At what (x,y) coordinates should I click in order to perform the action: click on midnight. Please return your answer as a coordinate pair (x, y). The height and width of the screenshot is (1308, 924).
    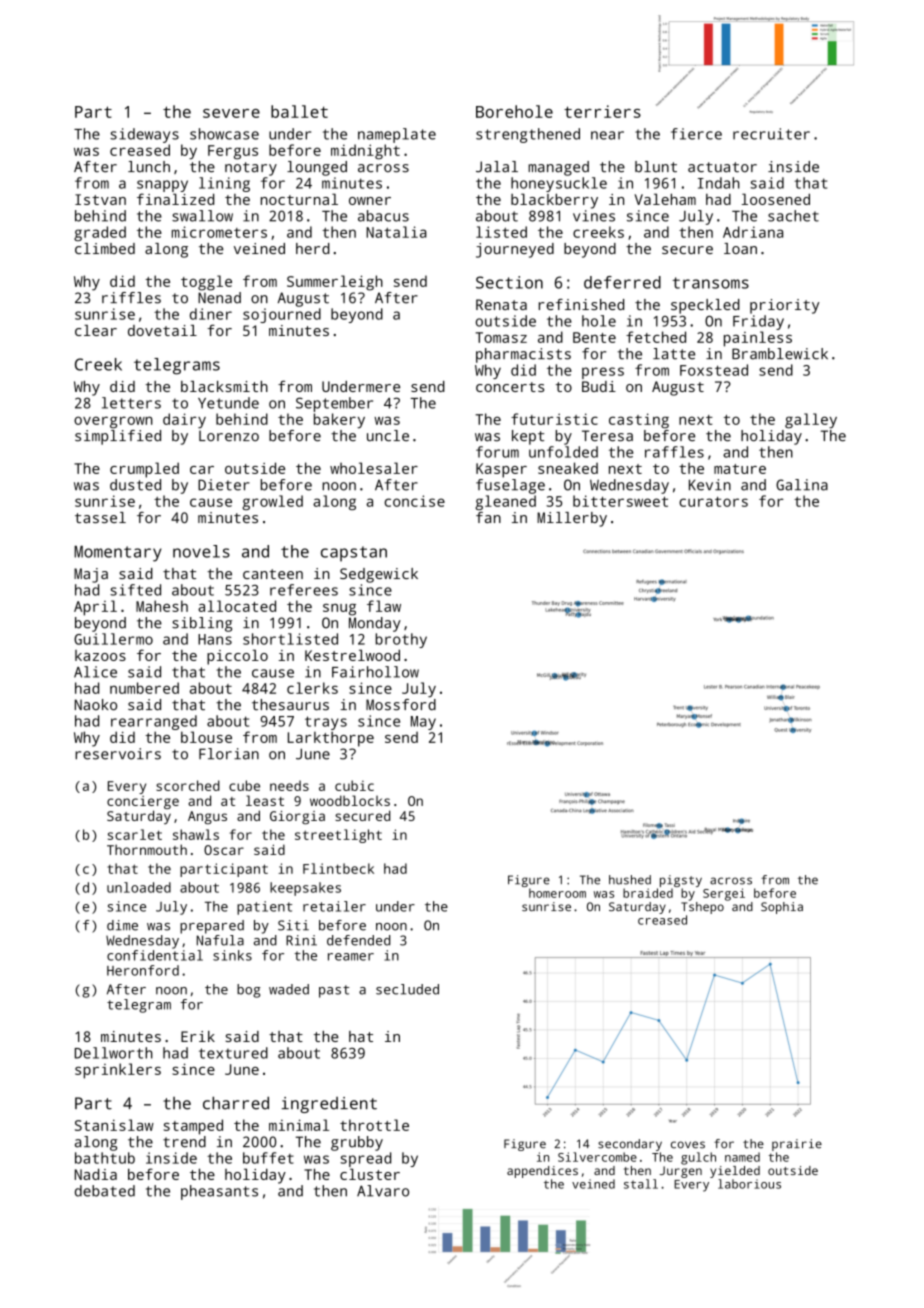
    Looking at the image, I should click on (365, 152).
